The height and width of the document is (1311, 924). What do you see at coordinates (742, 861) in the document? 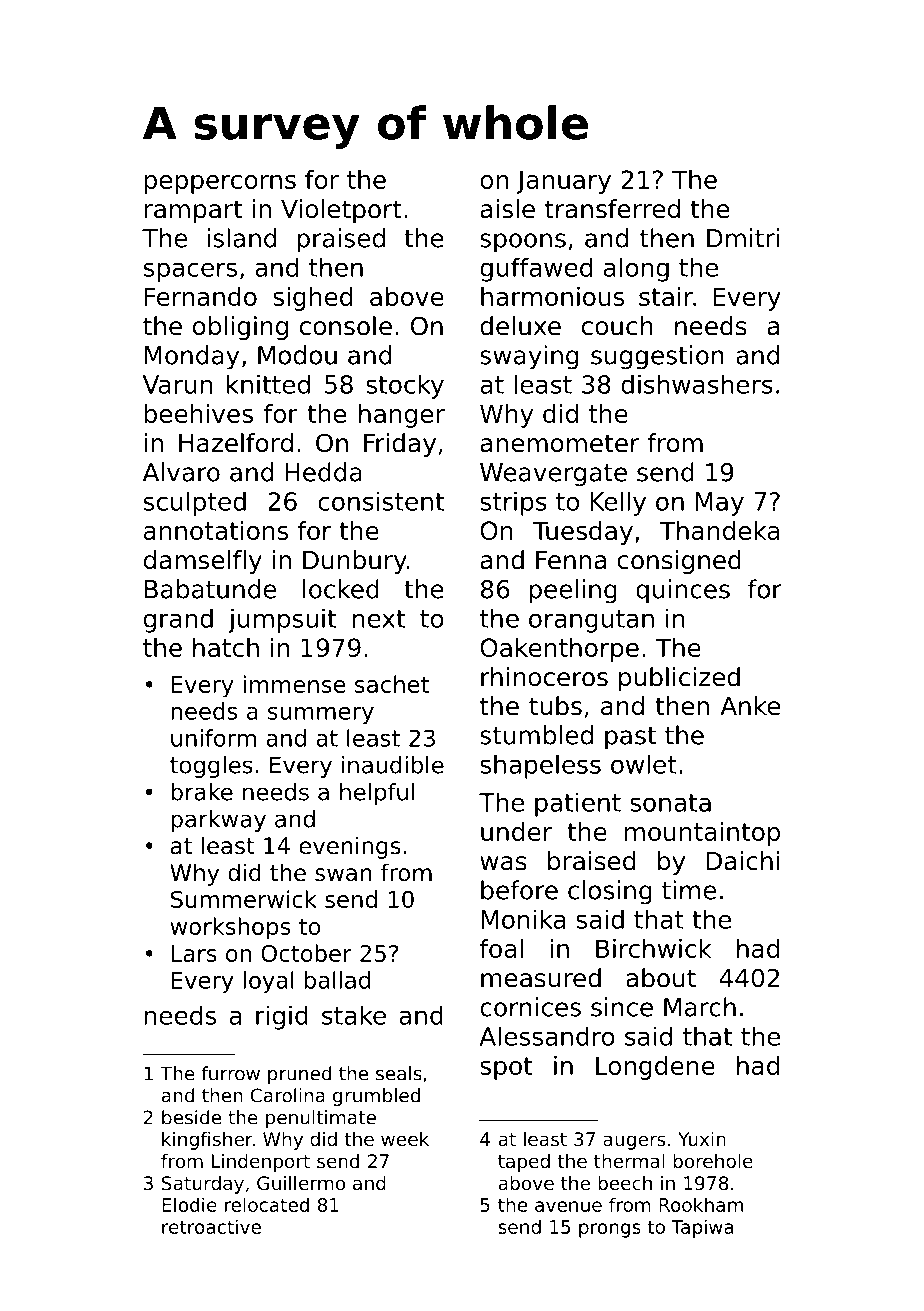
I see `Daichi` at bounding box center [742, 861].
